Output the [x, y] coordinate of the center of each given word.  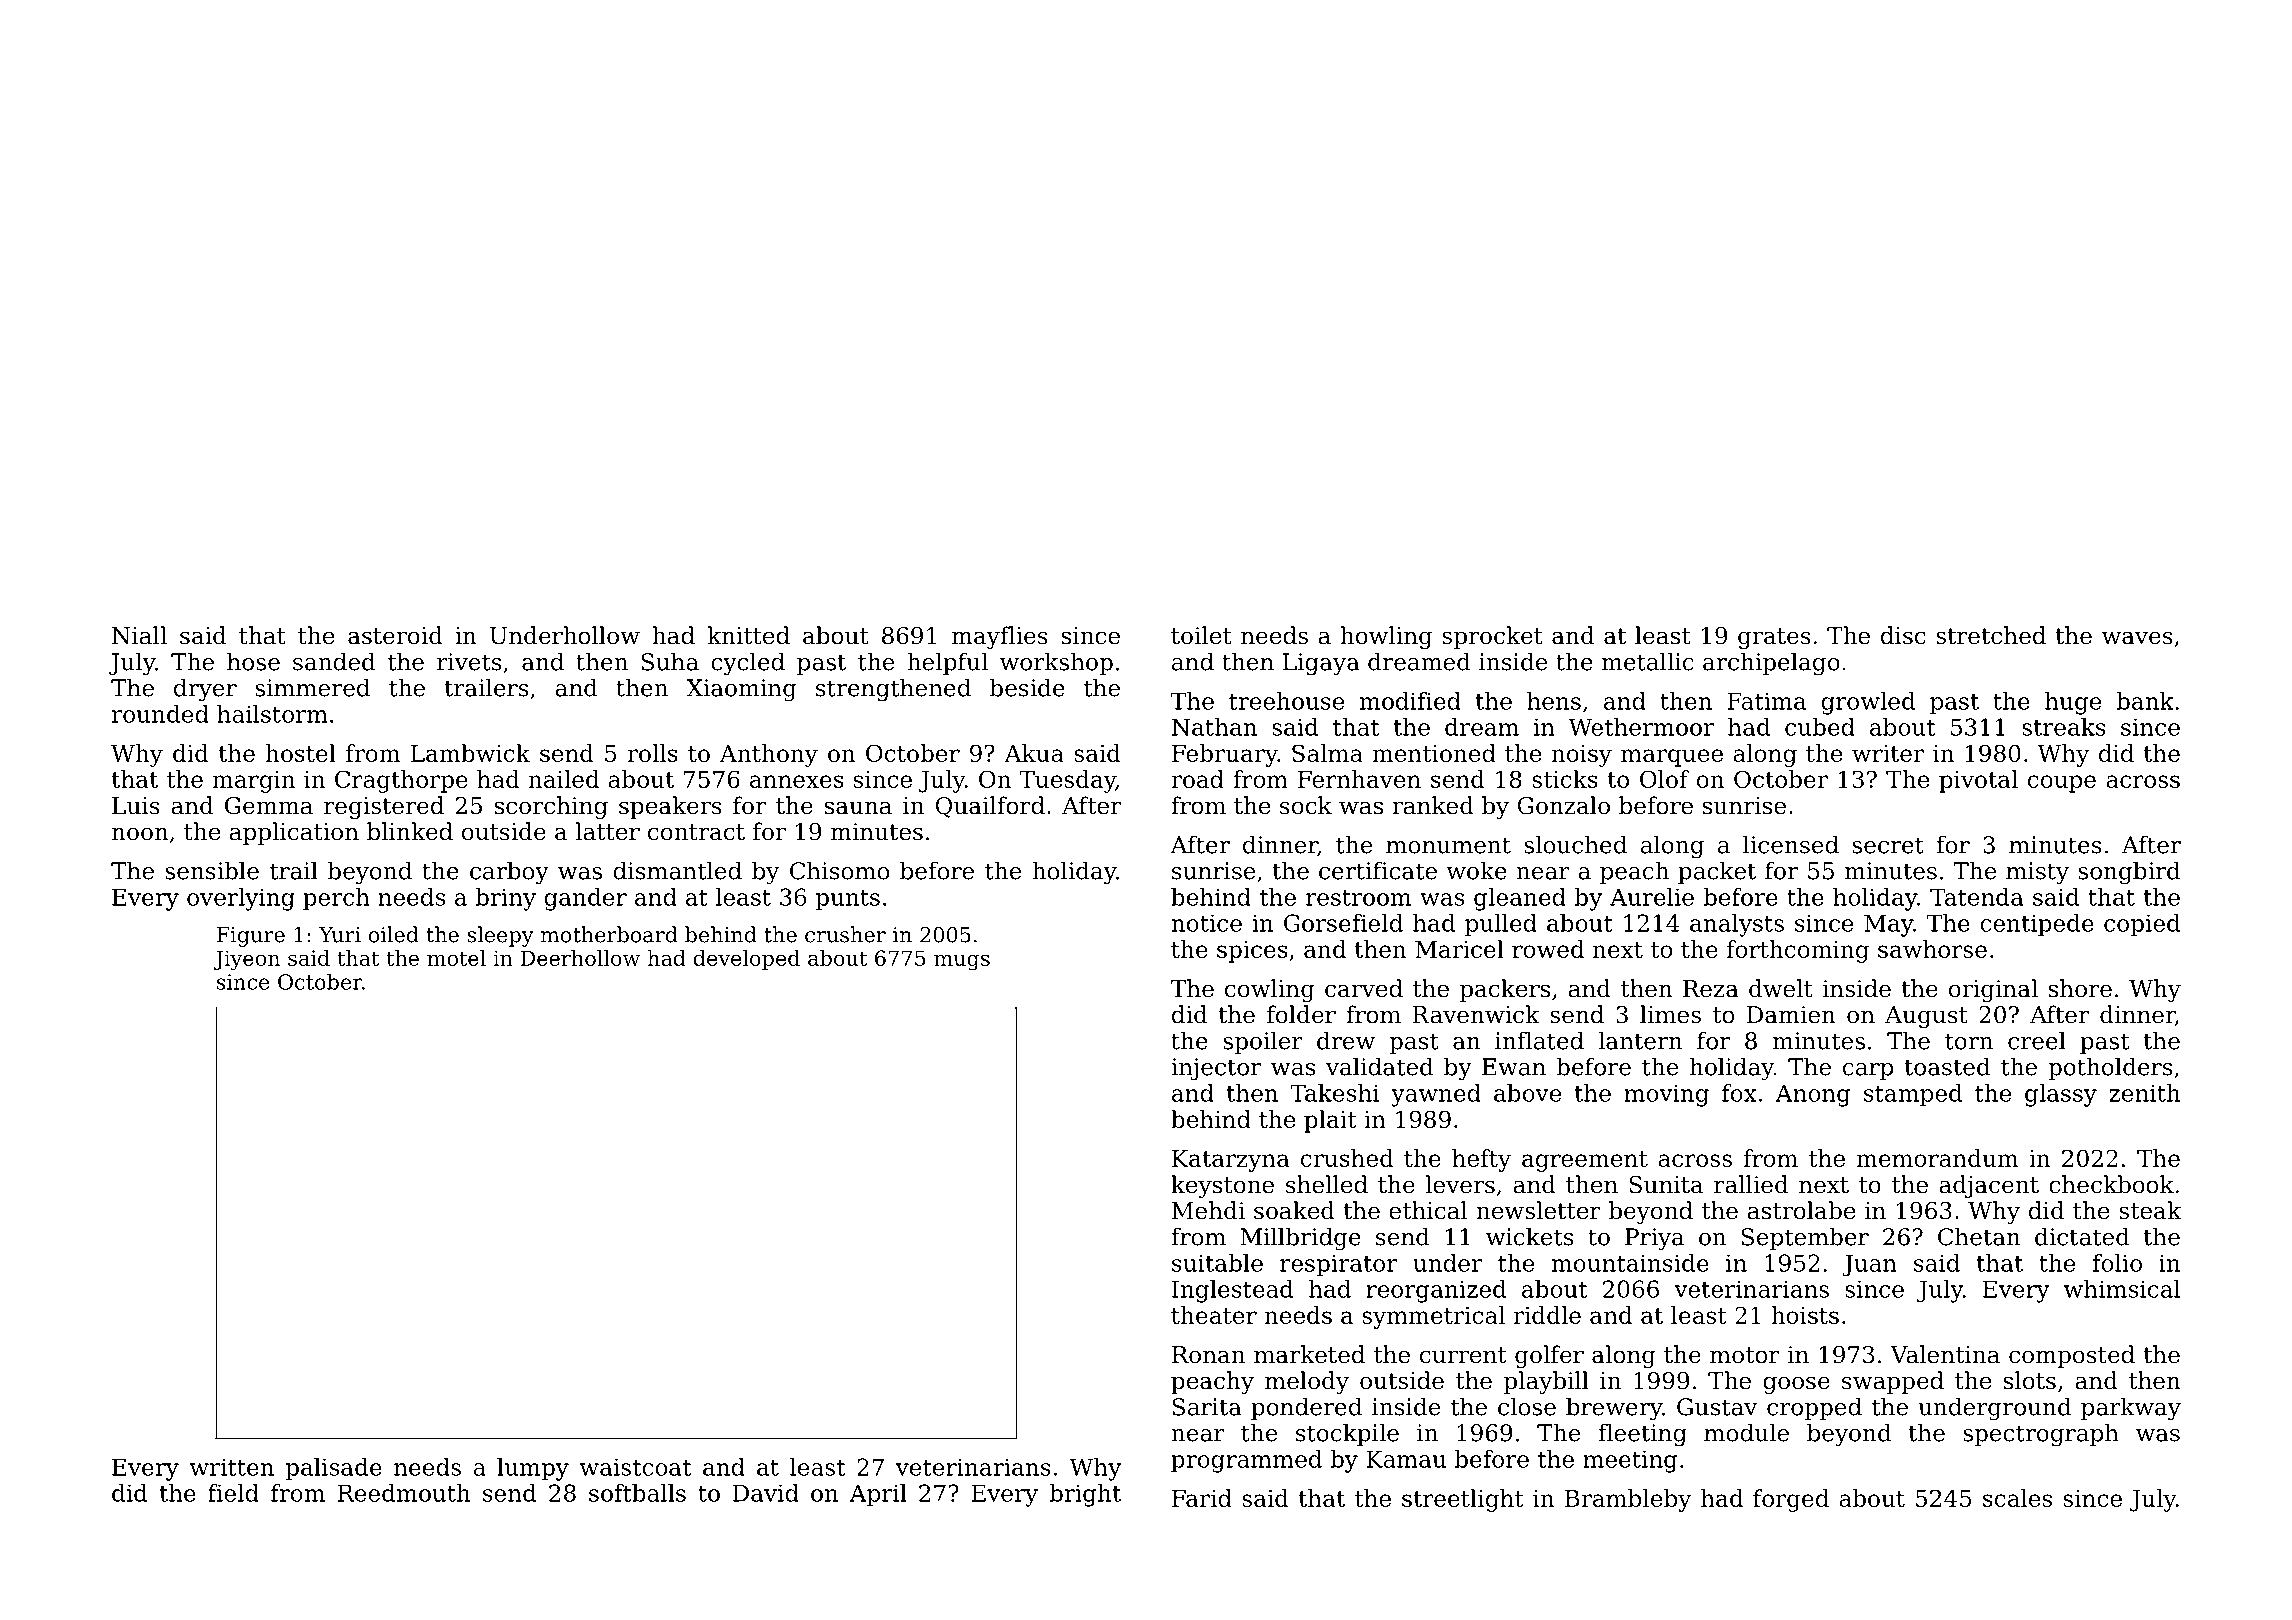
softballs [637, 1493]
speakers [670, 807]
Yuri [340, 935]
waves [2137, 638]
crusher [845, 934]
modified [1410, 701]
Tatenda [1977, 897]
